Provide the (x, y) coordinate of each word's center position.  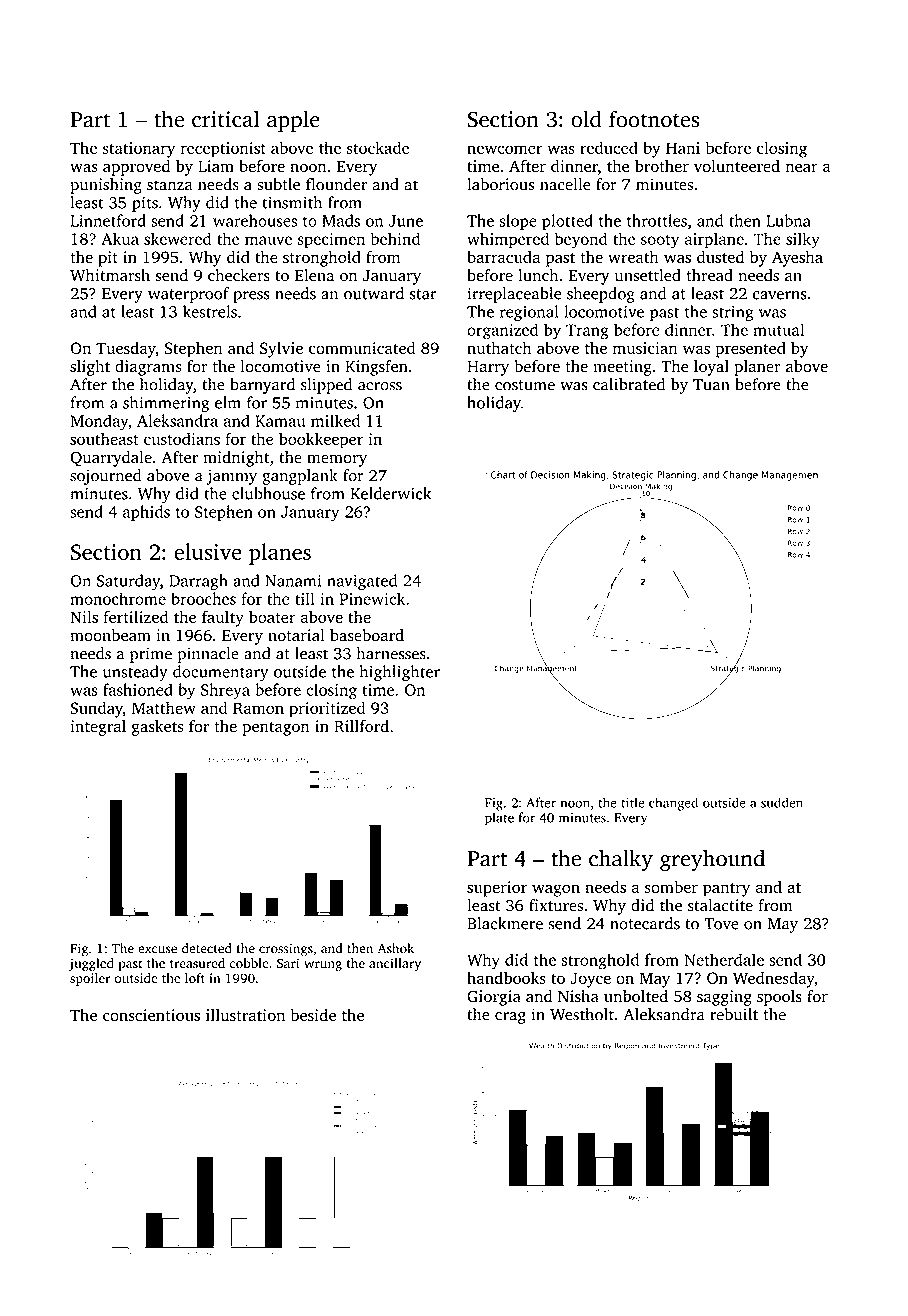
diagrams (148, 368)
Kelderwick (390, 493)
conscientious (151, 1015)
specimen (331, 241)
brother (662, 166)
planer (757, 368)
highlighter (399, 673)
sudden (782, 802)
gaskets (157, 728)
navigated (362, 582)
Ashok (396, 948)
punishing (106, 186)
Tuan (711, 385)
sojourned (106, 477)
